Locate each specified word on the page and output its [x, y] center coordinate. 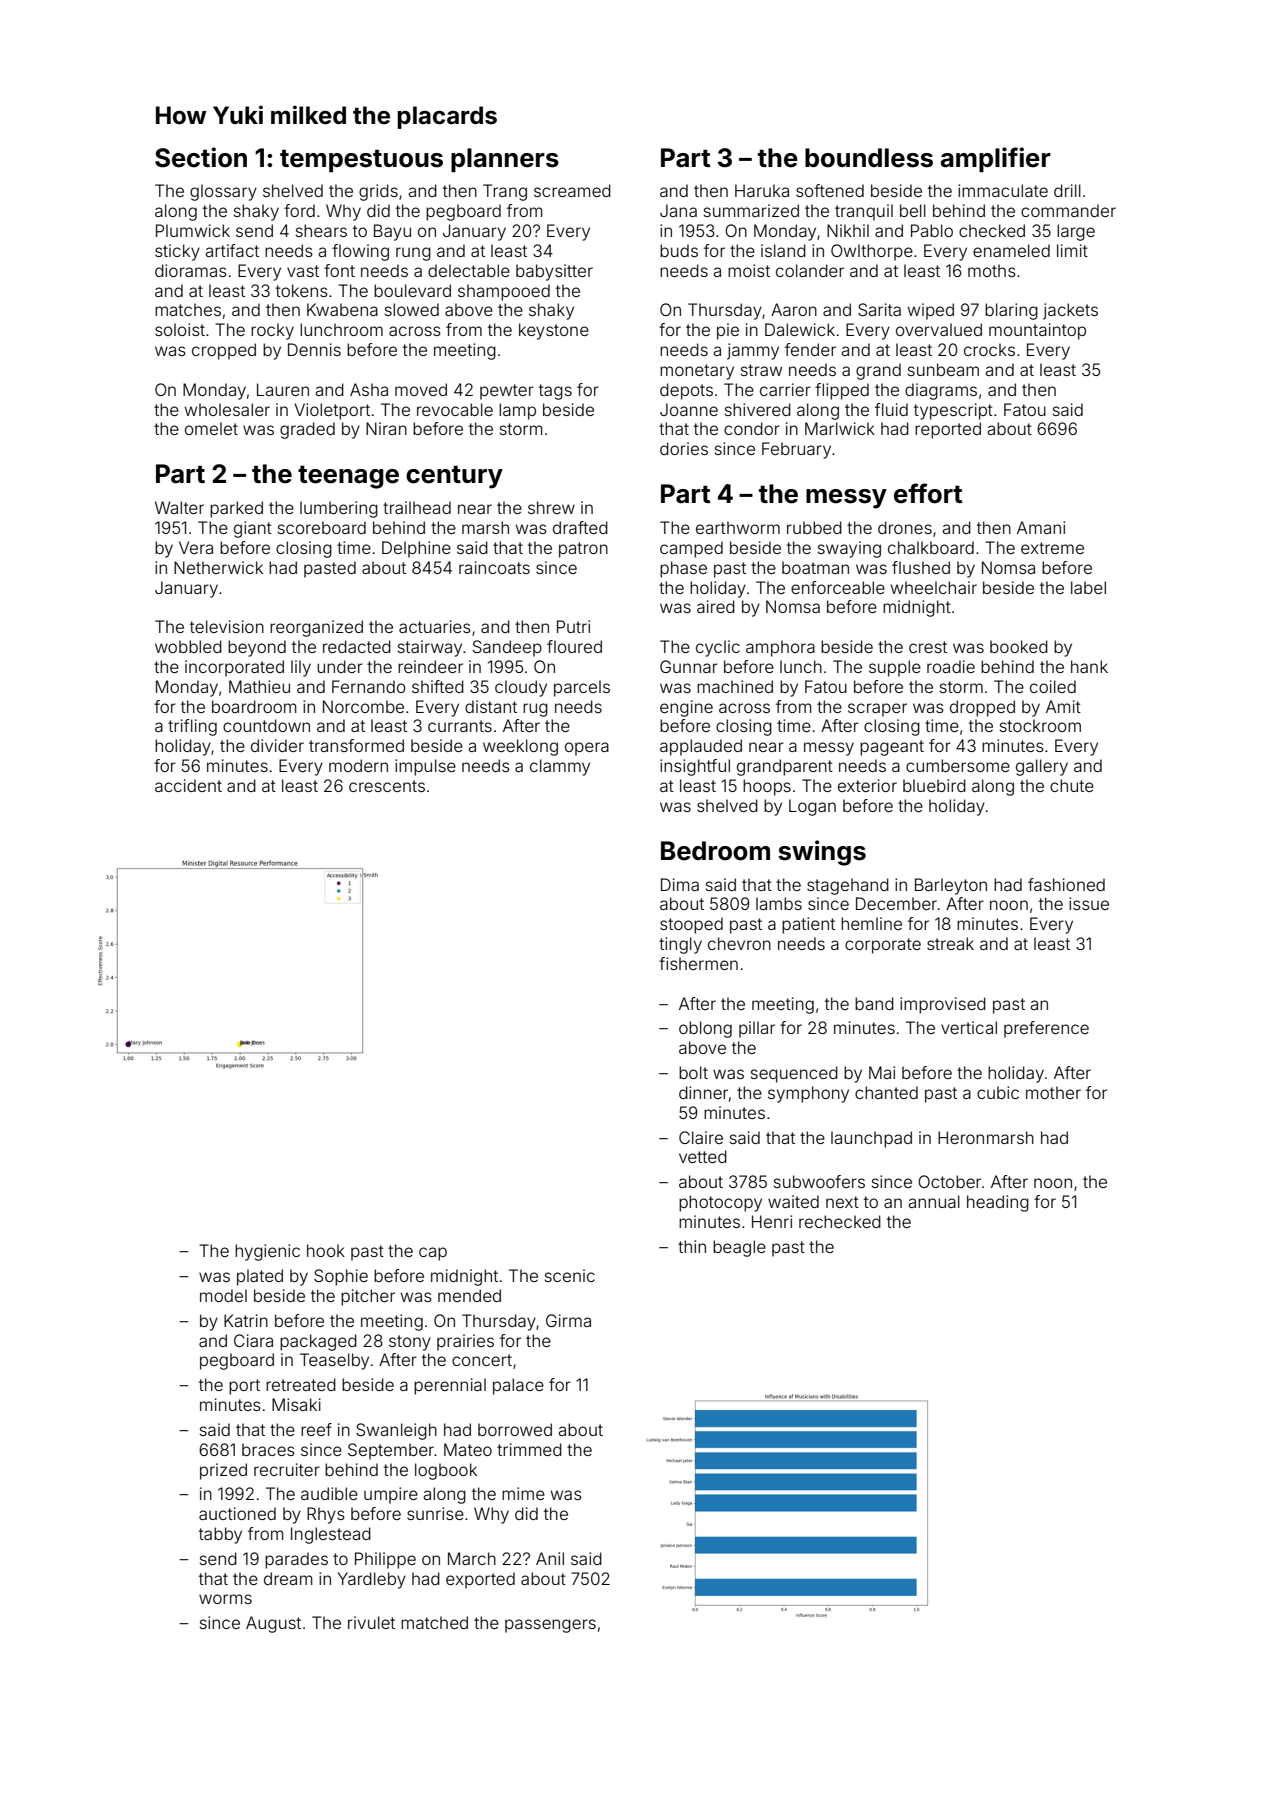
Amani [1041, 527]
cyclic [718, 648]
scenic [570, 1275]
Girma [568, 1320]
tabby [220, 1535]
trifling [192, 727]
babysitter [554, 272]
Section [201, 157]
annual [934, 1201]
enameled [1011, 250]
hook [326, 1250]
